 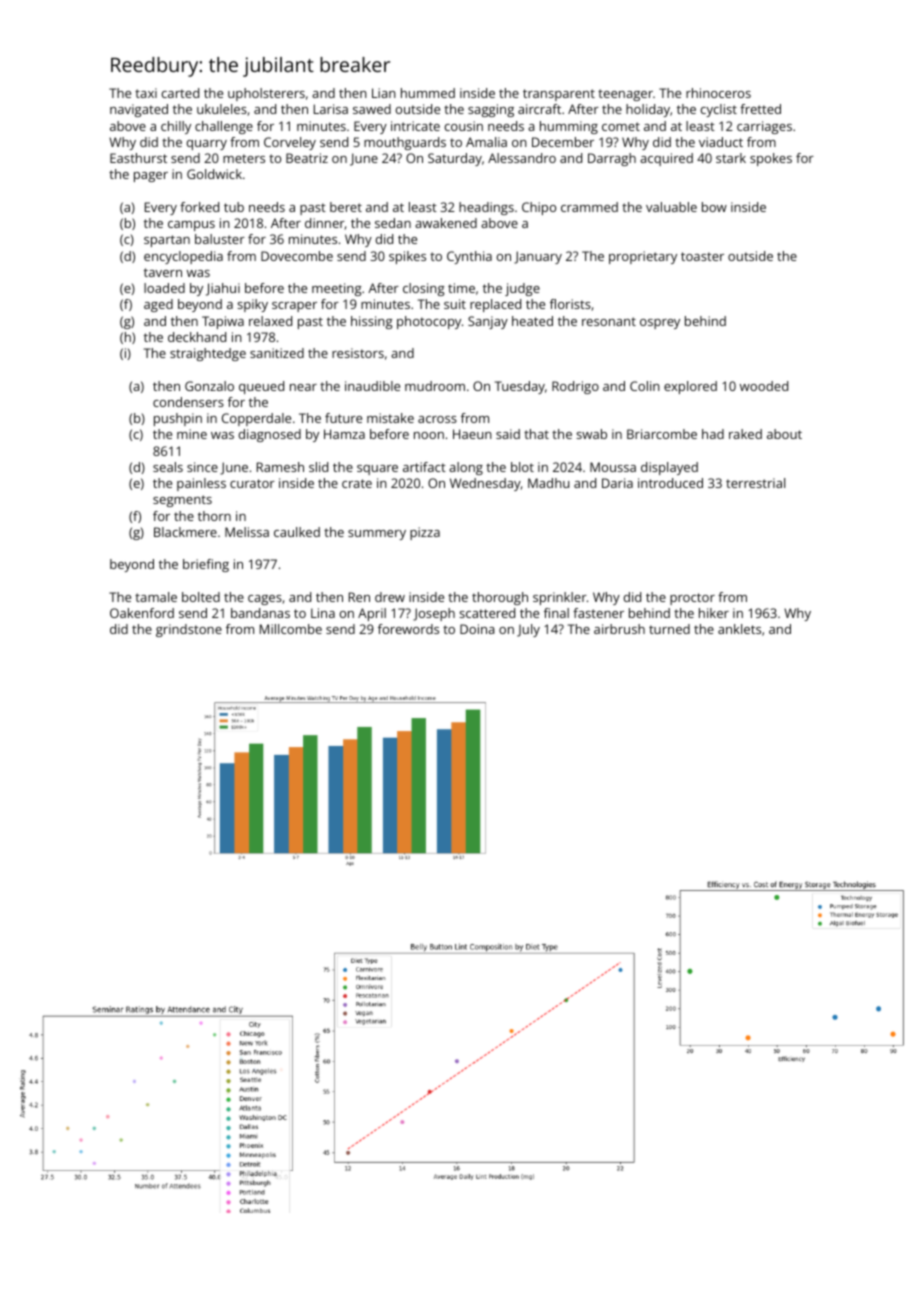 I want to click on bandanas, so click(x=260, y=613).
